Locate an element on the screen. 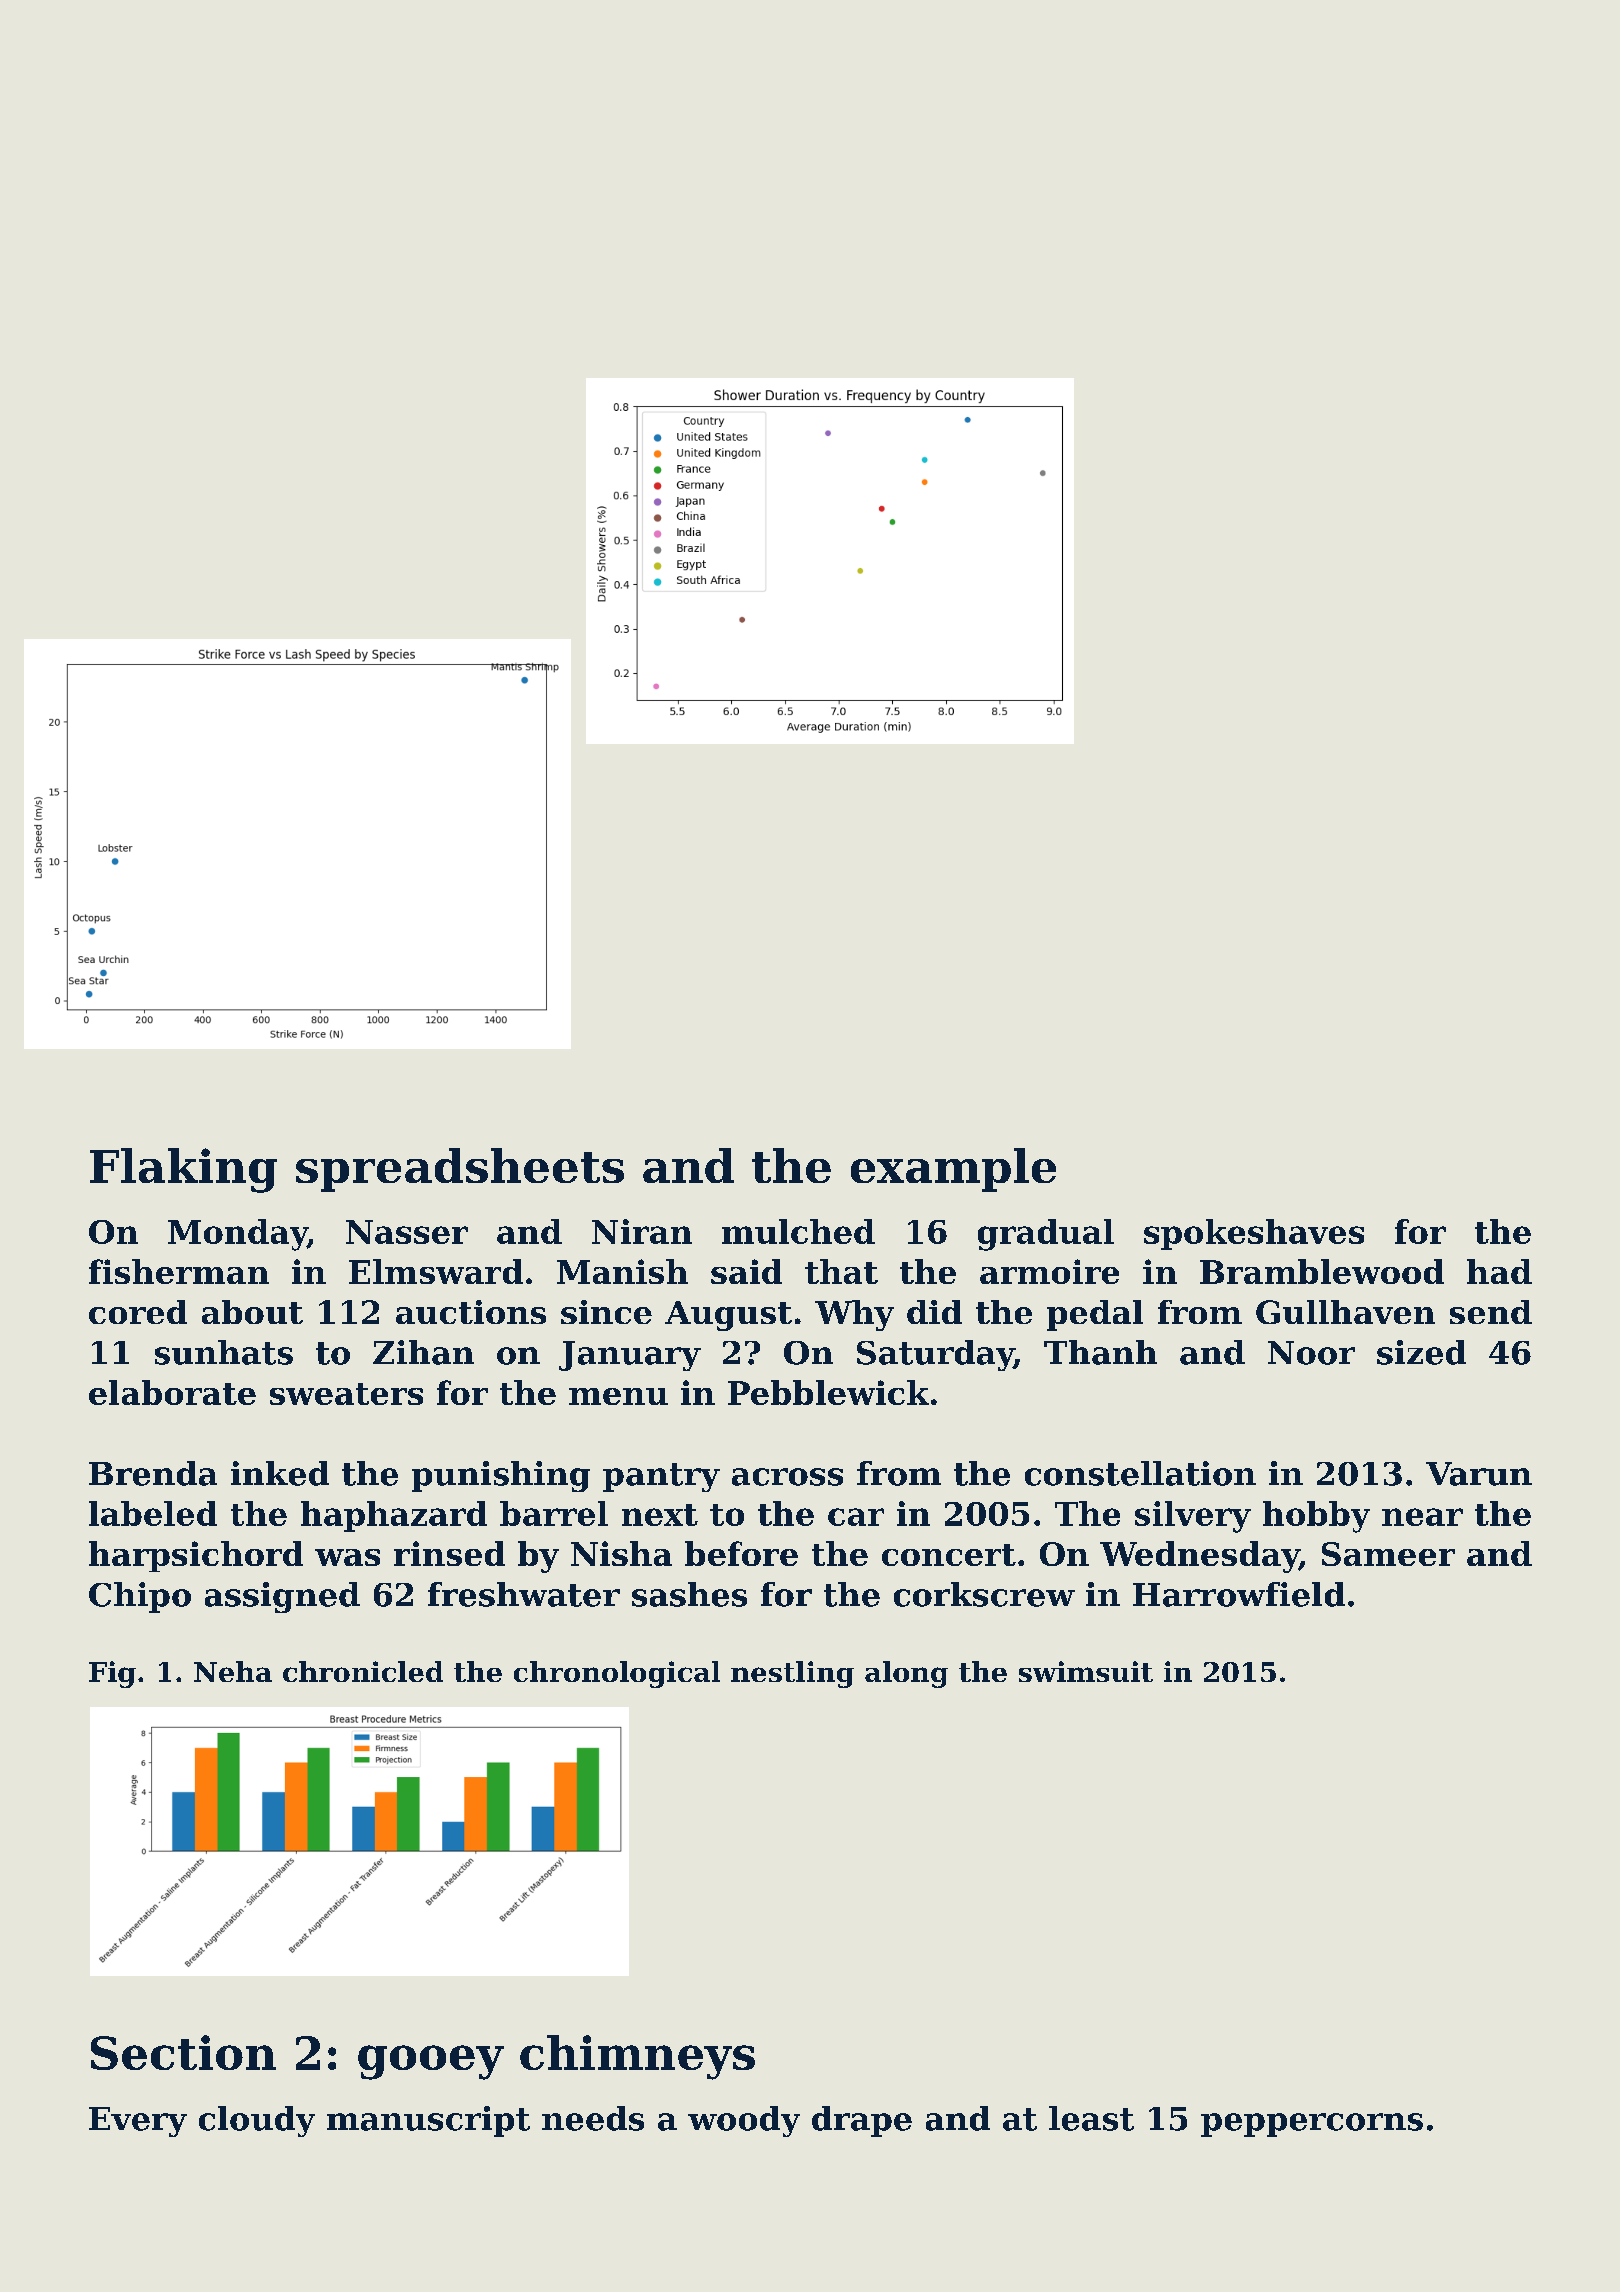  swimsuit is located at coordinates (1086, 1671).
